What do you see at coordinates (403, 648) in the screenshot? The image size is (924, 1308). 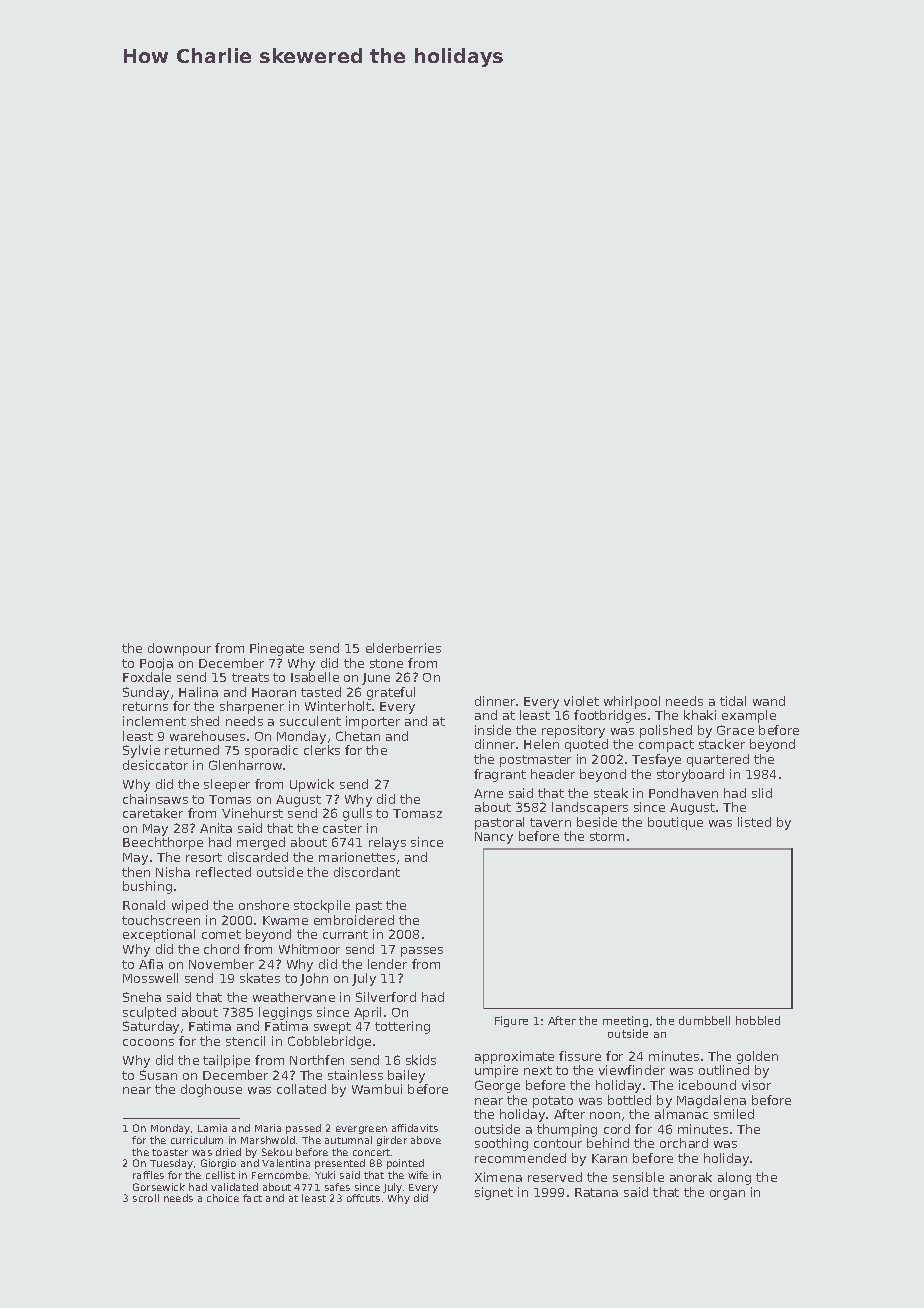 I see `elderberries` at bounding box center [403, 648].
